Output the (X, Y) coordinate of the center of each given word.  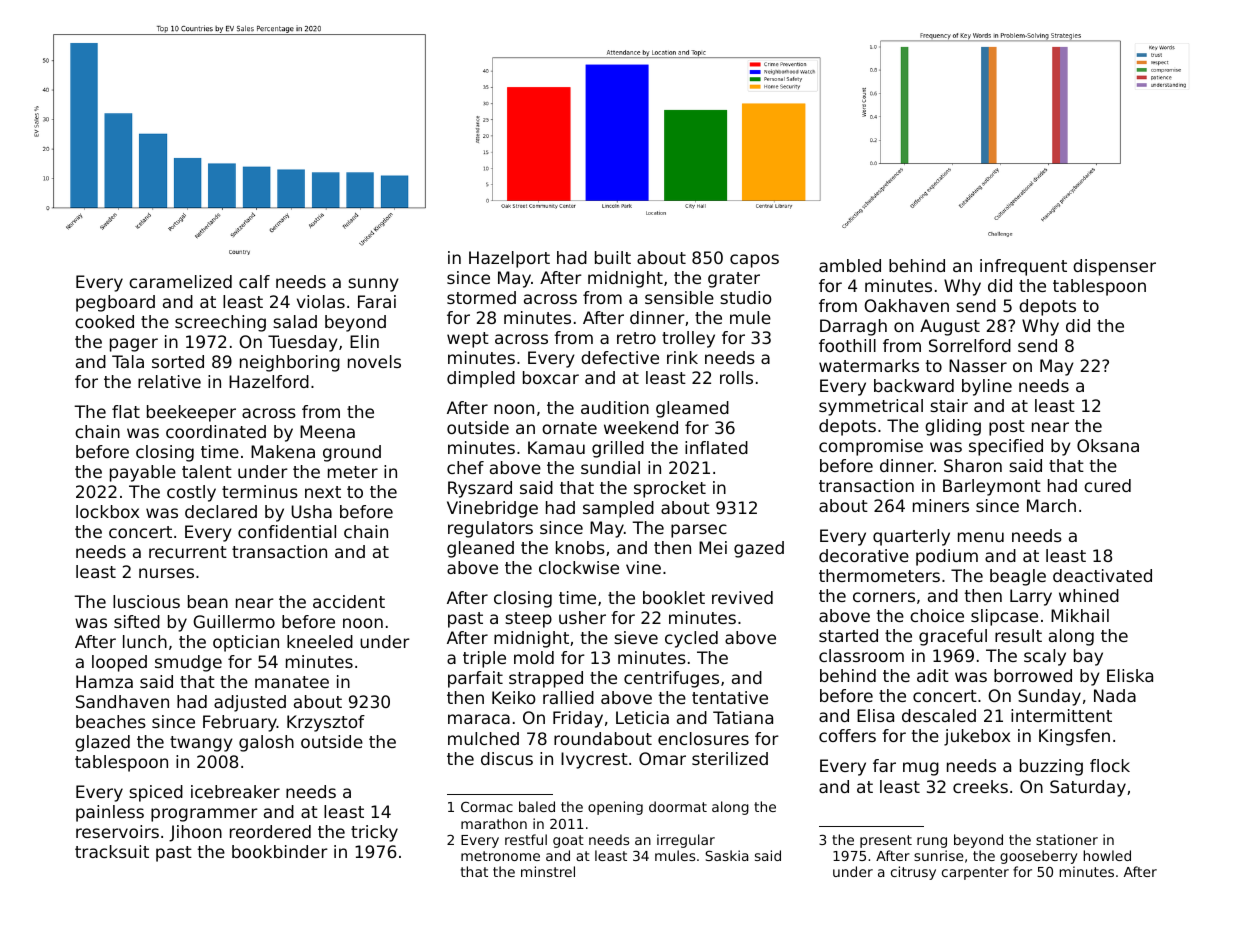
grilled (618, 449)
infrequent (1023, 267)
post (1007, 428)
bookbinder (280, 851)
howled (1107, 855)
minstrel (548, 871)
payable (143, 473)
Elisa (875, 715)
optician (246, 643)
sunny (373, 285)
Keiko (514, 697)
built (613, 257)
